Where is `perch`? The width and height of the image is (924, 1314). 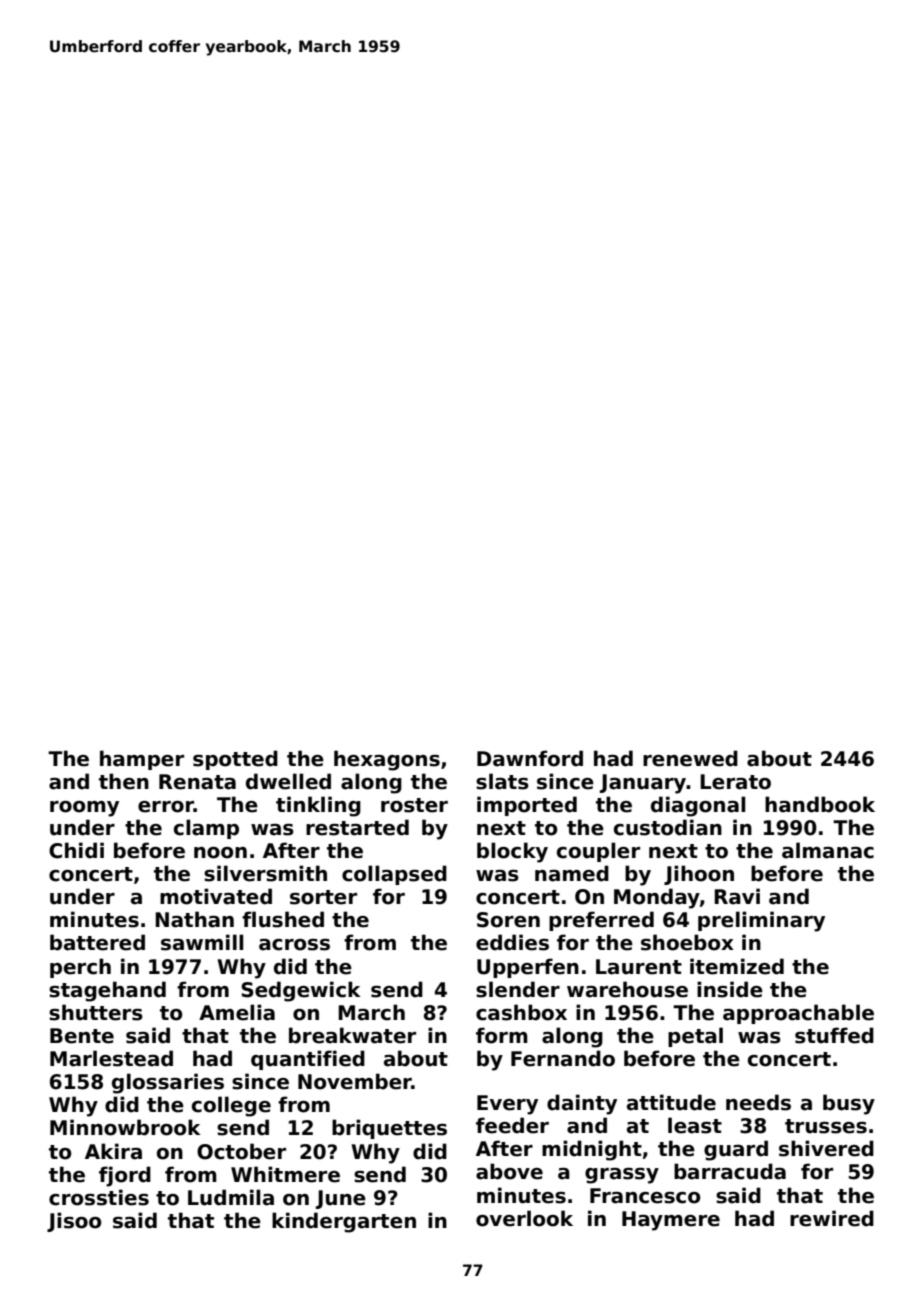 perch is located at coordinates (80, 968).
